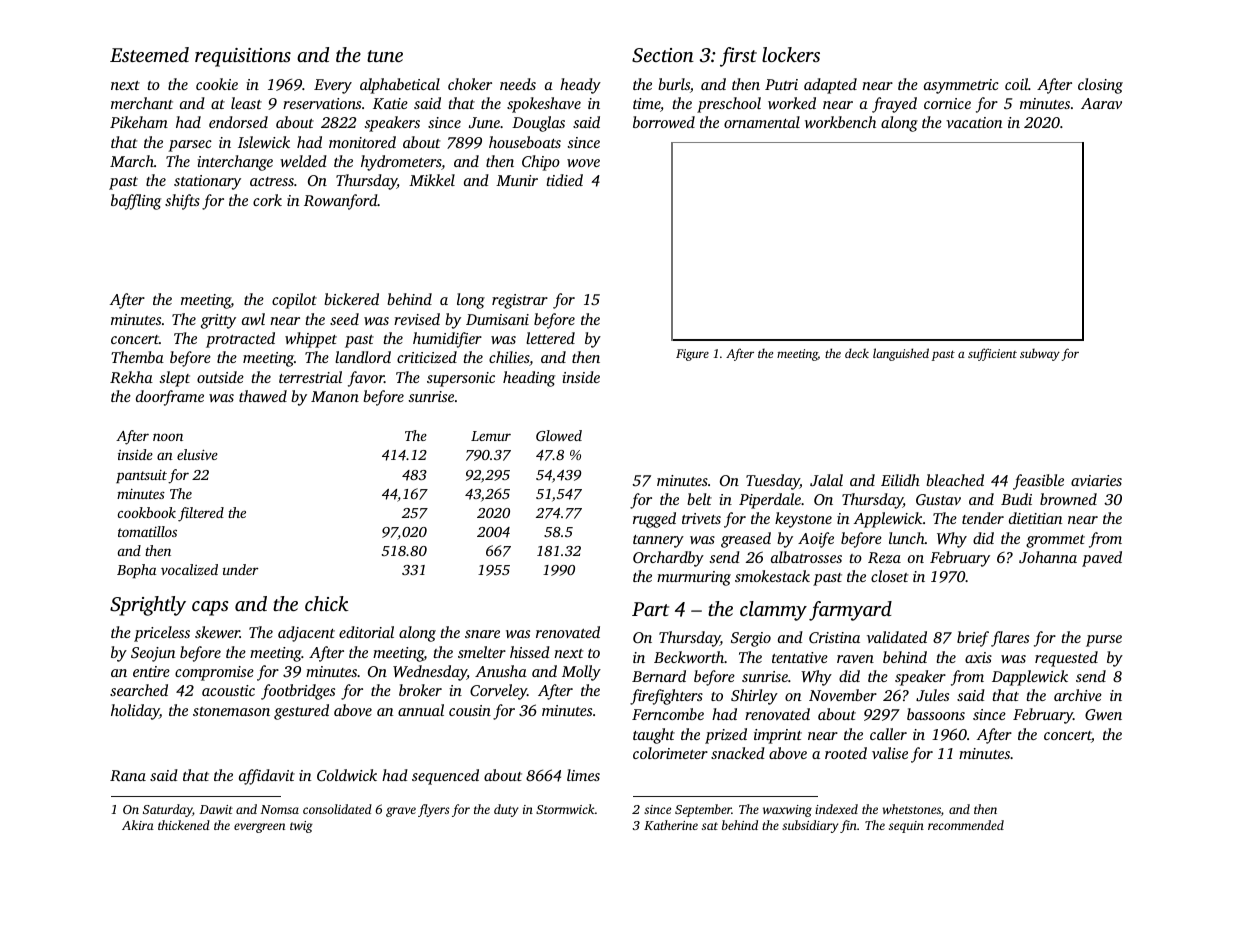 The width and height of the screenshot is (1233, 952). What do you see at coordinates (138, 825) in the screenshot?
I see `Akira` at bounding box center [138, 825].
